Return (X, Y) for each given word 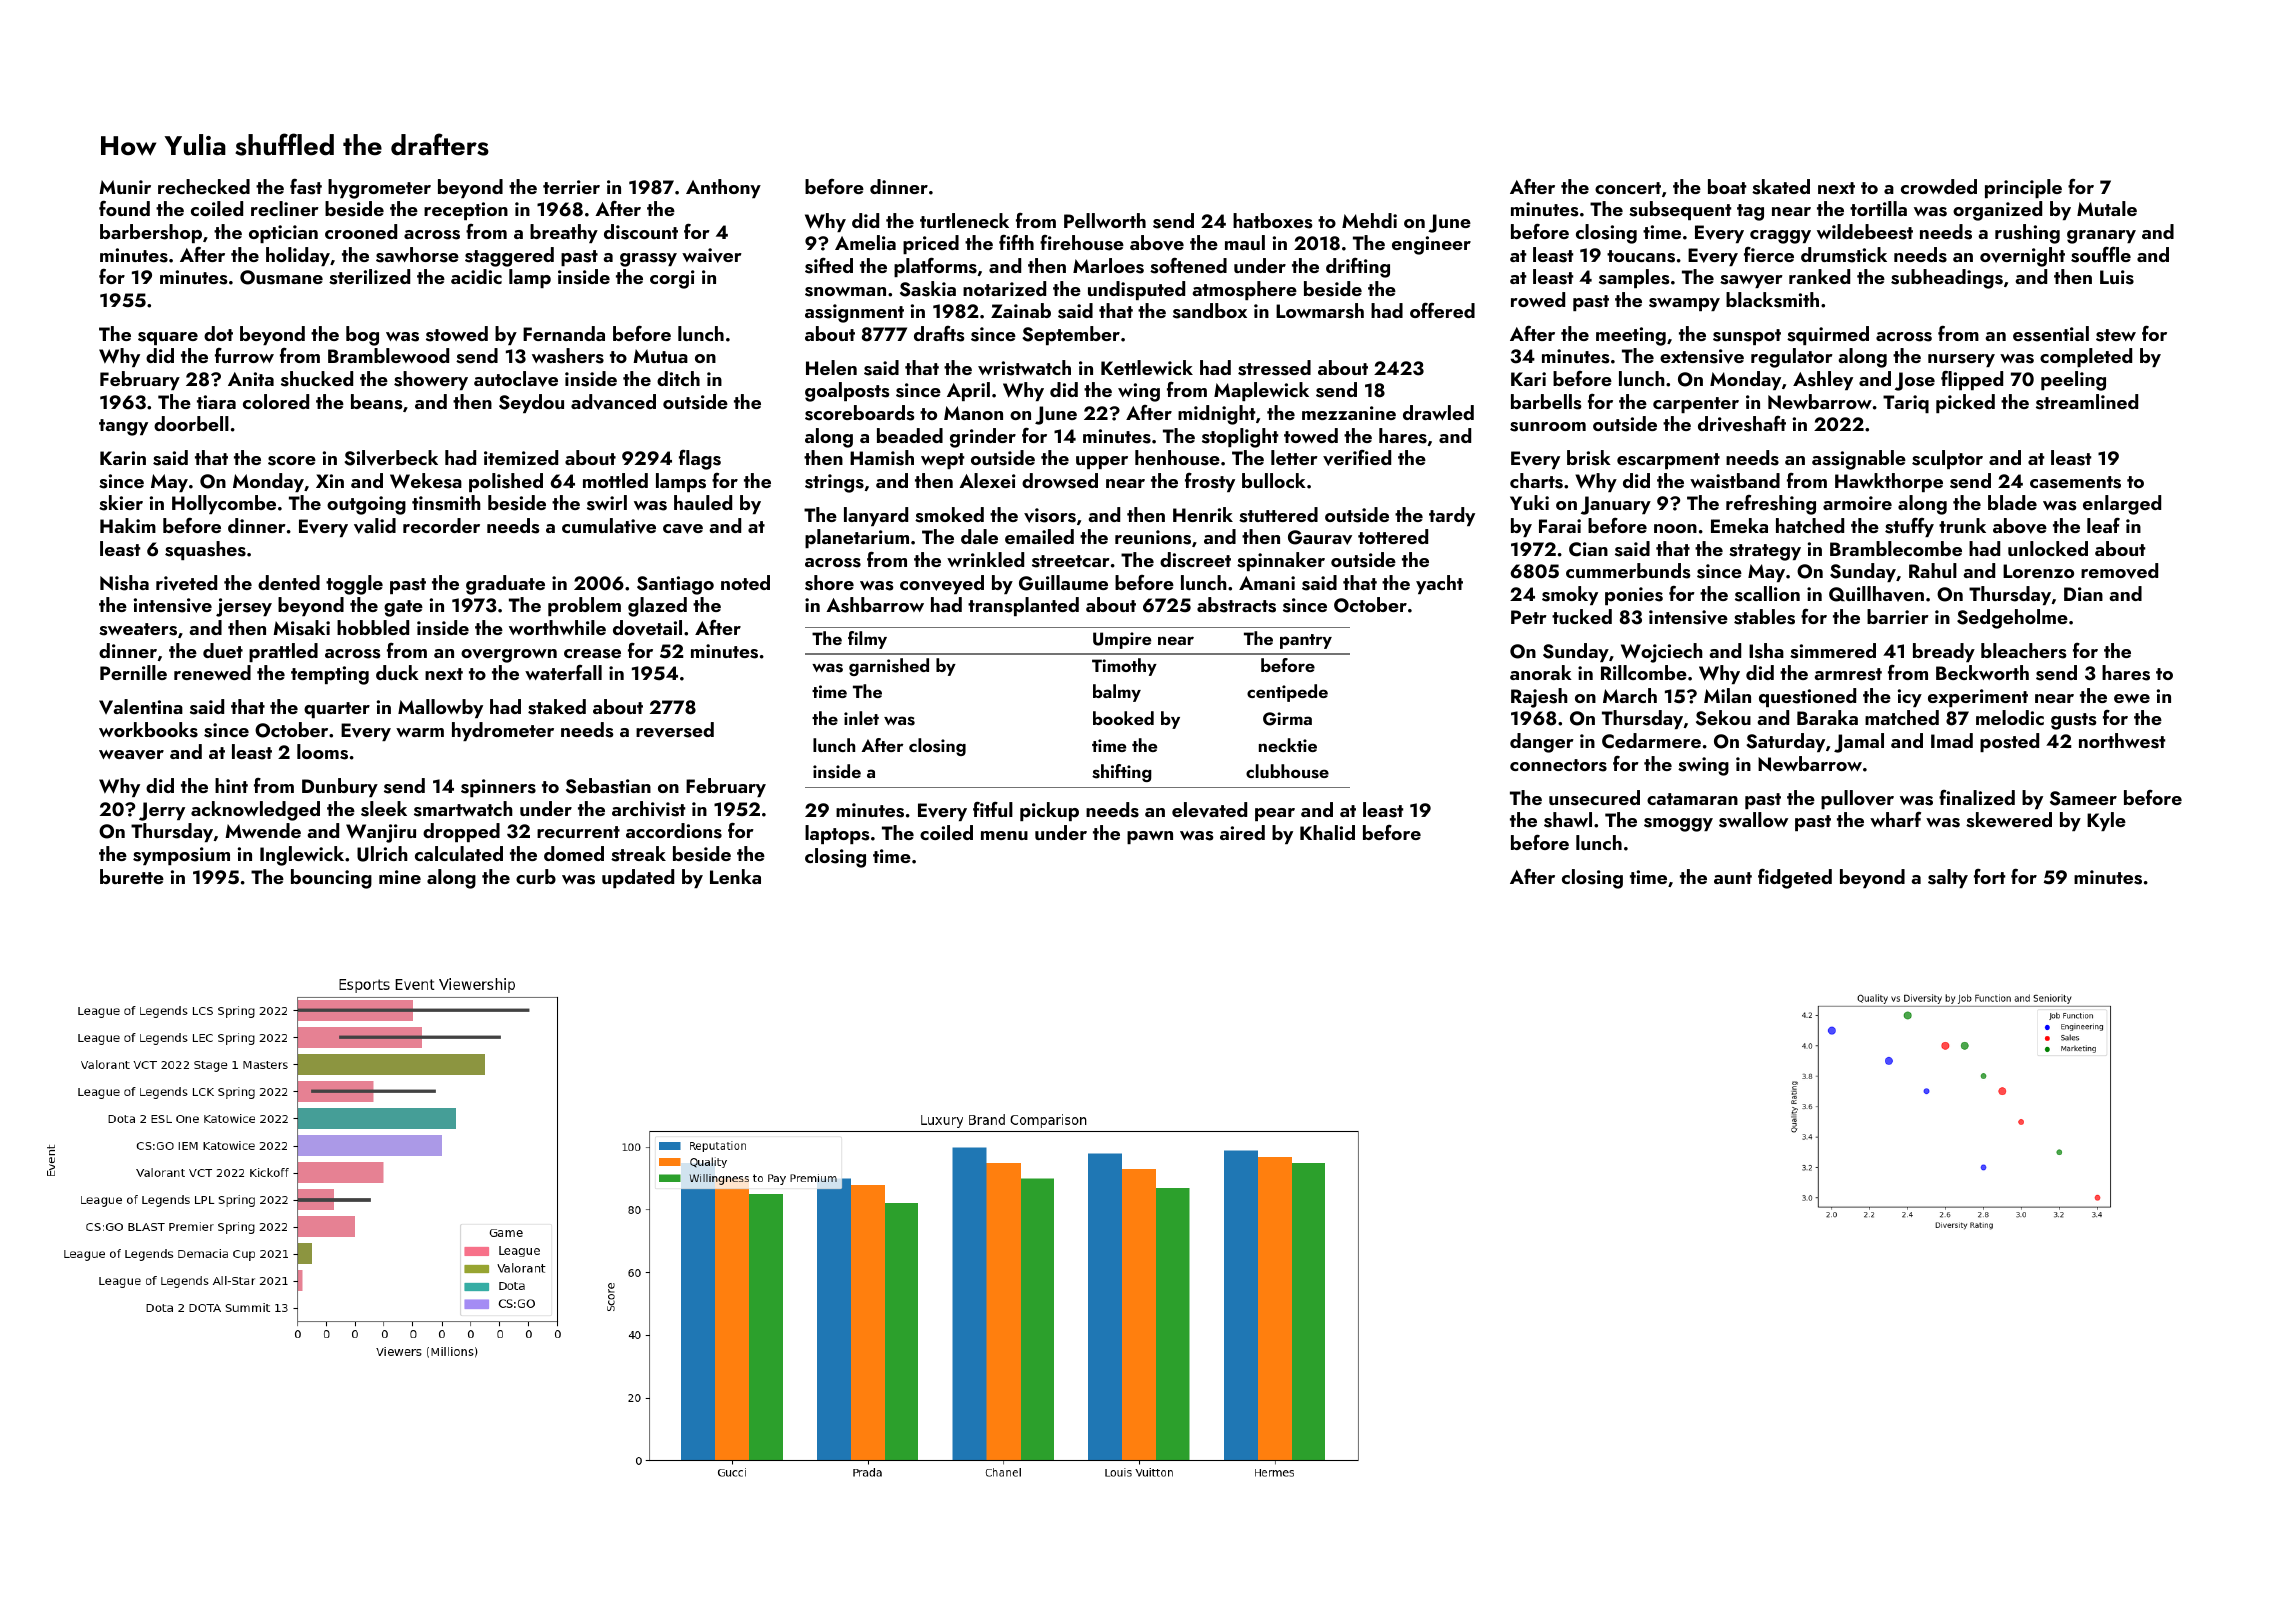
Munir (125, 187)
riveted (186, 583)
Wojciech (1662, 653)
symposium (181, 856)
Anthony (723, 188)
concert (1628, 188)
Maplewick (1261, 391)
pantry (1306, 641)
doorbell (191, 423)
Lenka (735, 876)
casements (2075, 482)
